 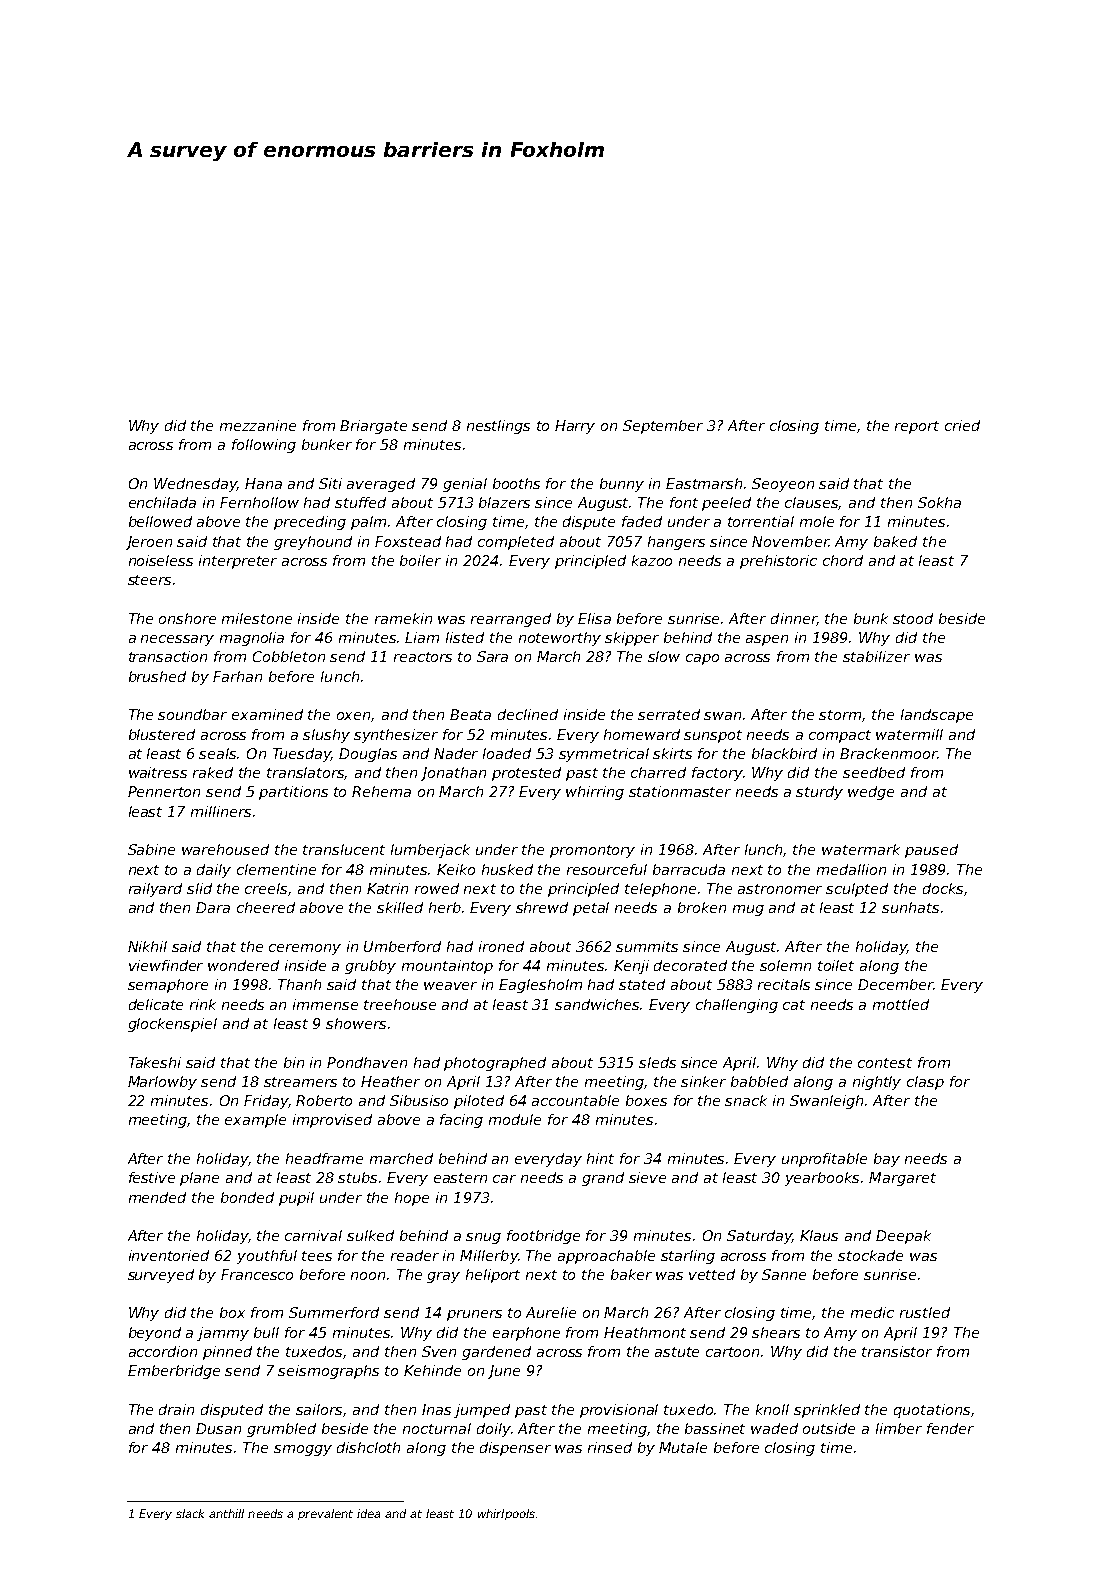 I want to click on noiseless, so click(x=161, y=560).
